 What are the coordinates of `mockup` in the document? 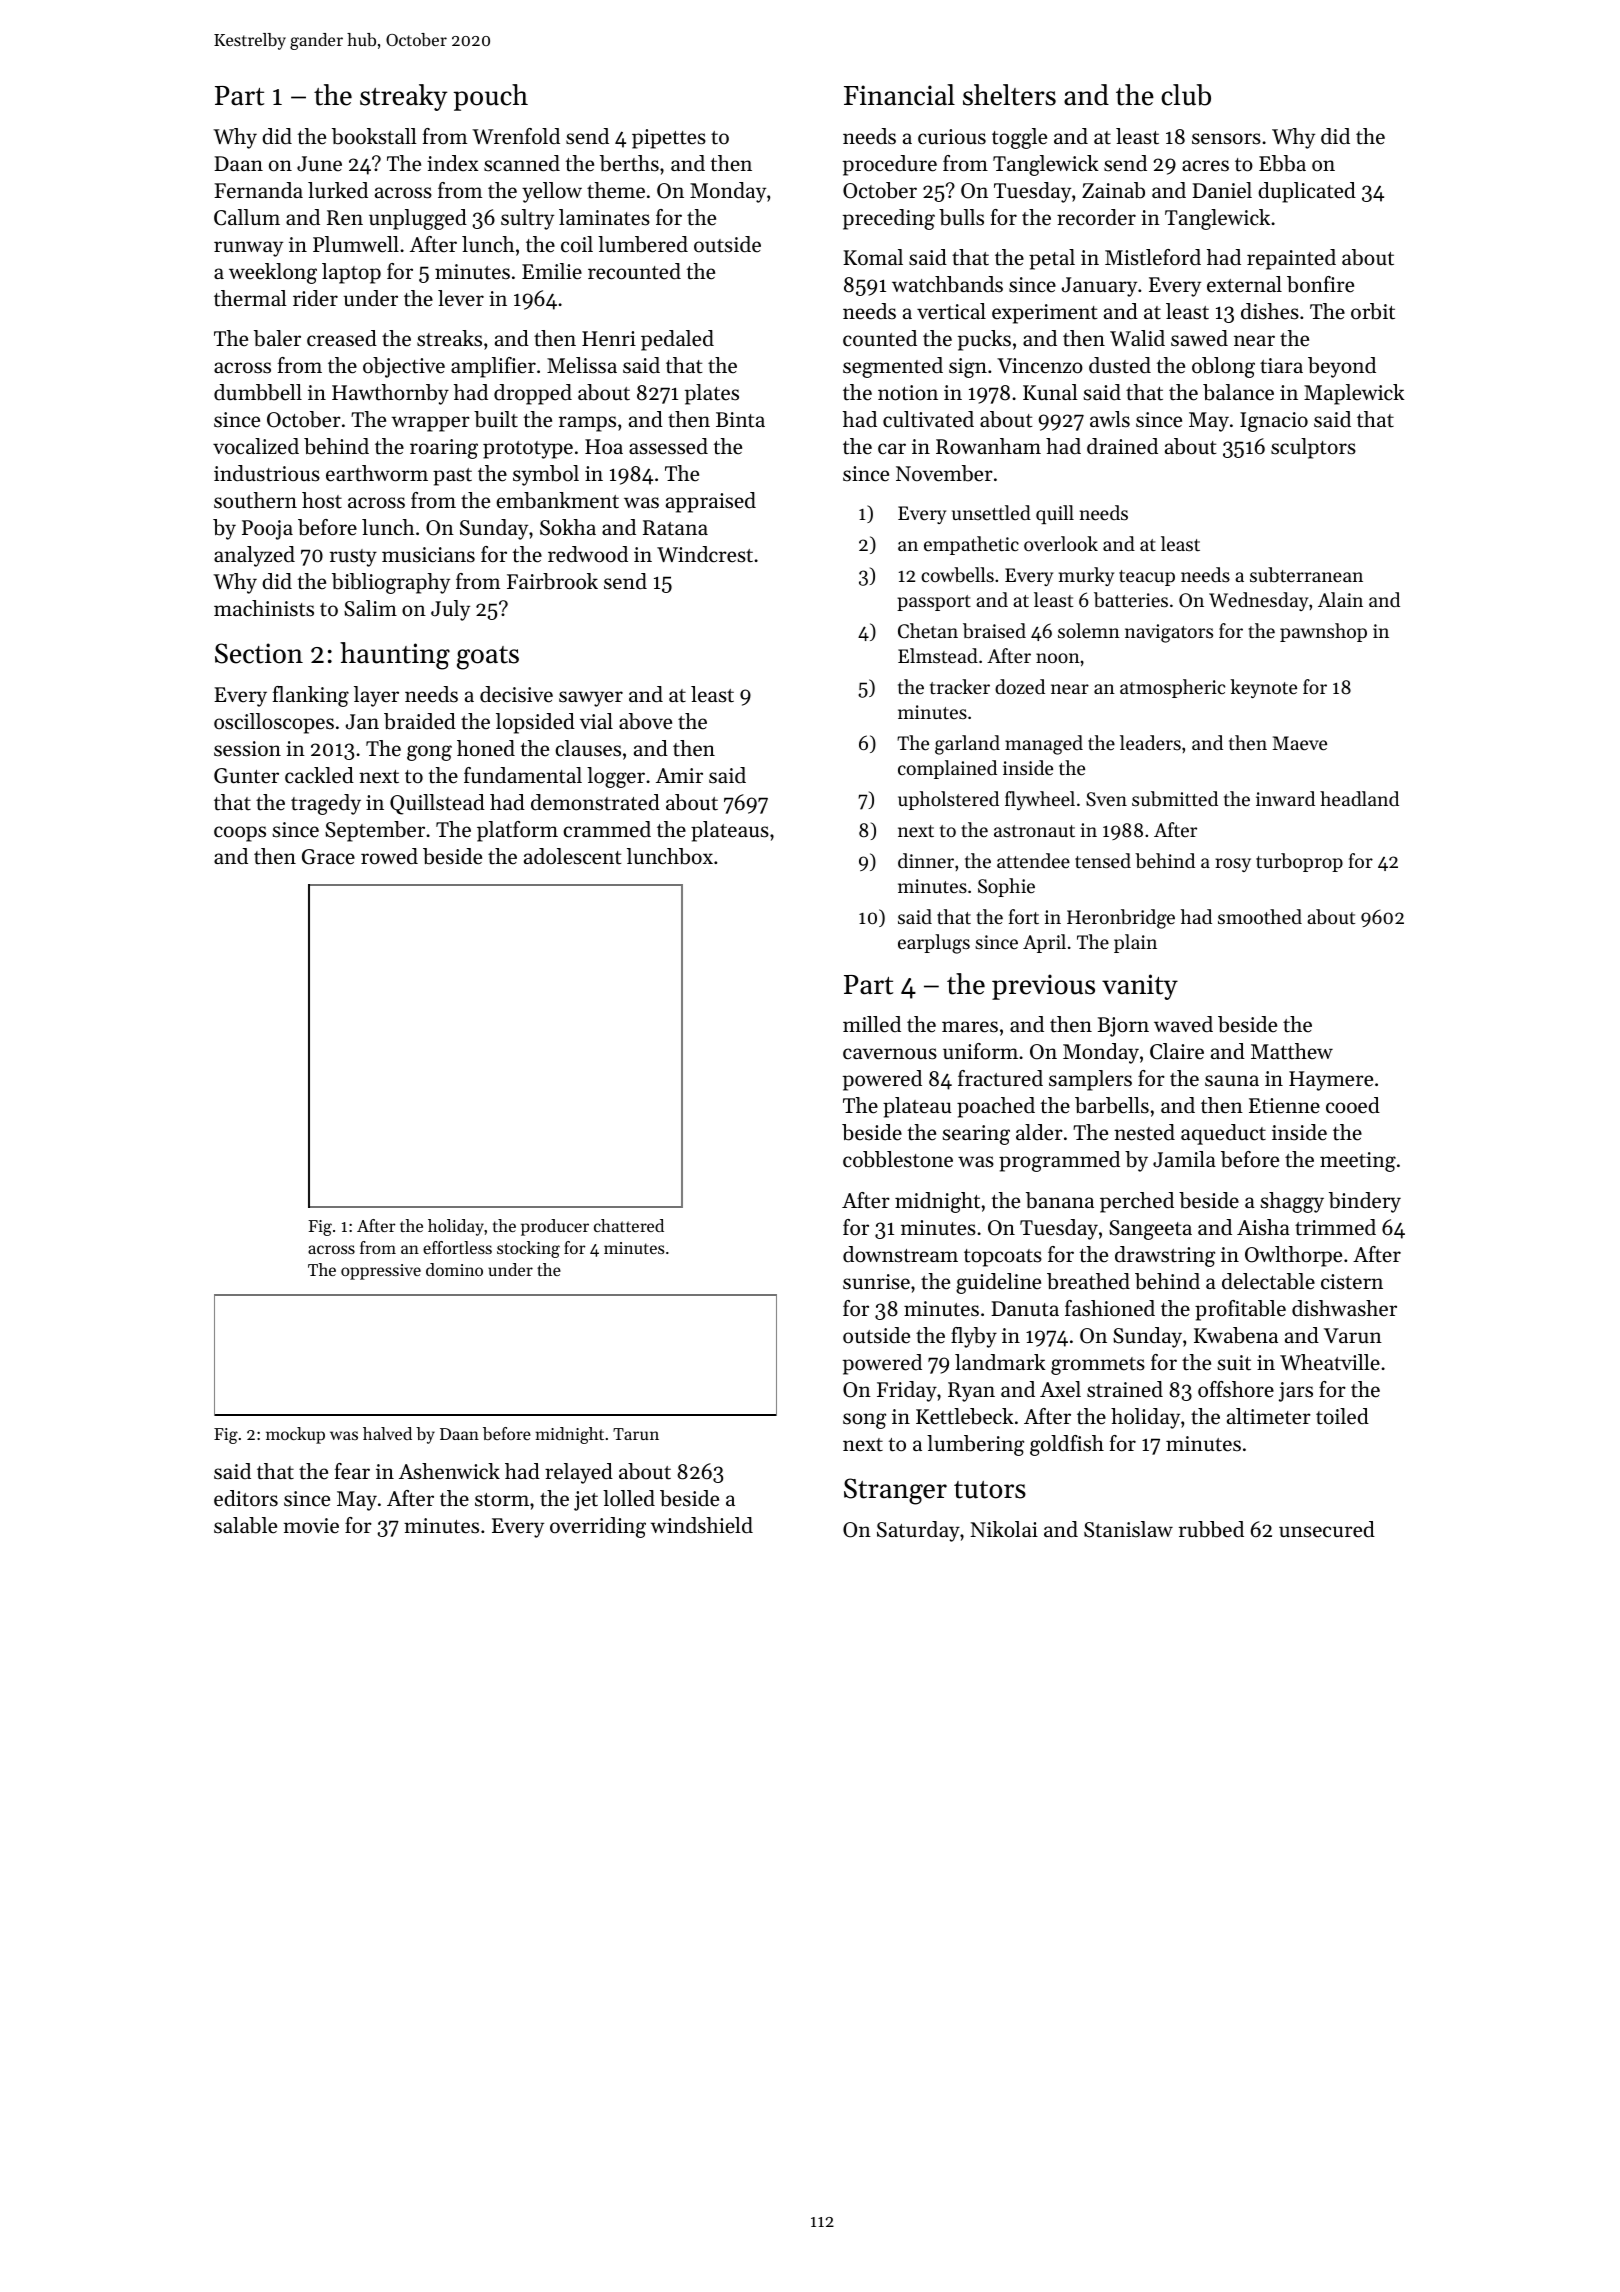 It's located at (295, 1435).
